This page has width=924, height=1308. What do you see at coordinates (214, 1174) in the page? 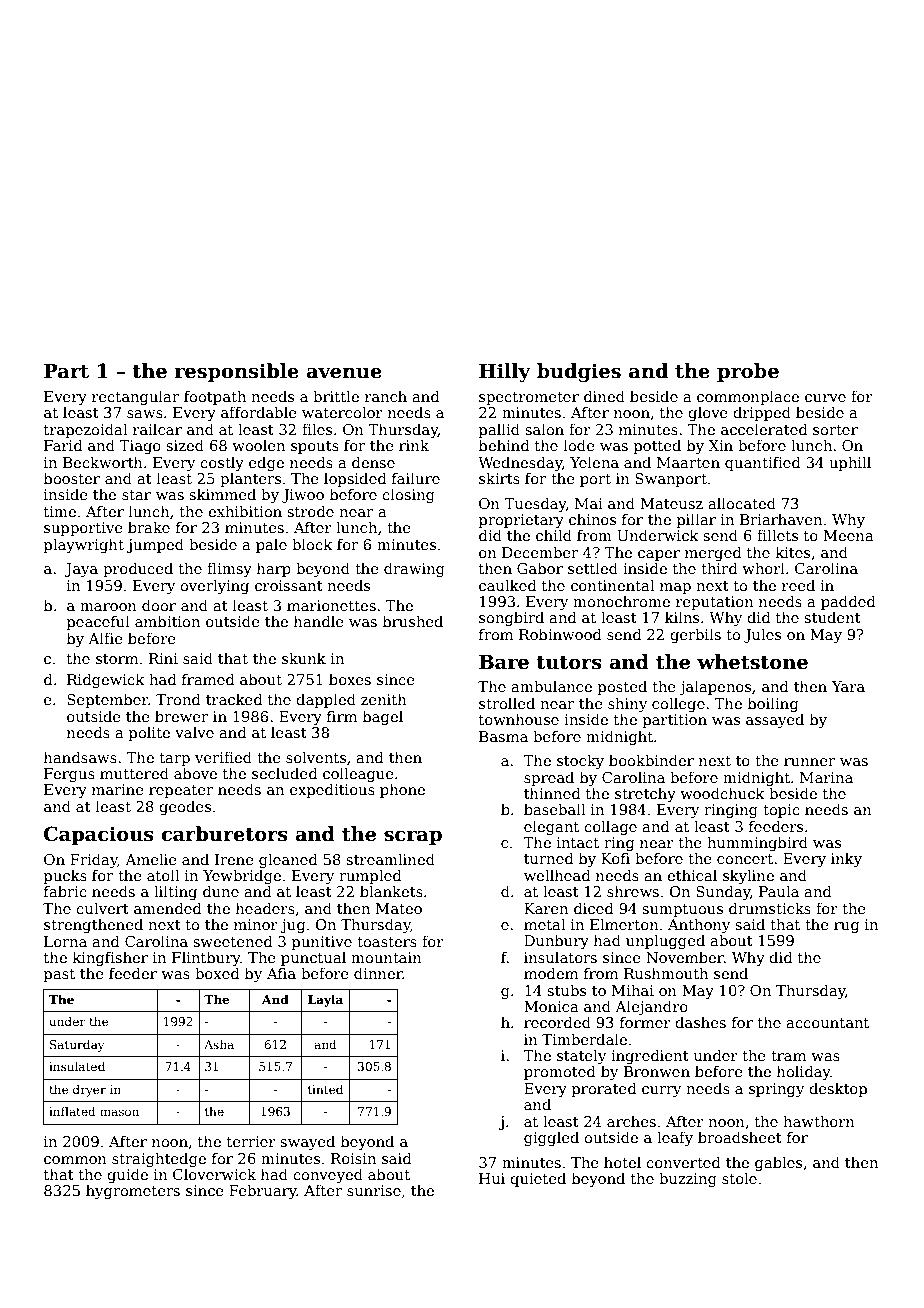
I see `Cloverwick` at bounding box center [214, 1174].
